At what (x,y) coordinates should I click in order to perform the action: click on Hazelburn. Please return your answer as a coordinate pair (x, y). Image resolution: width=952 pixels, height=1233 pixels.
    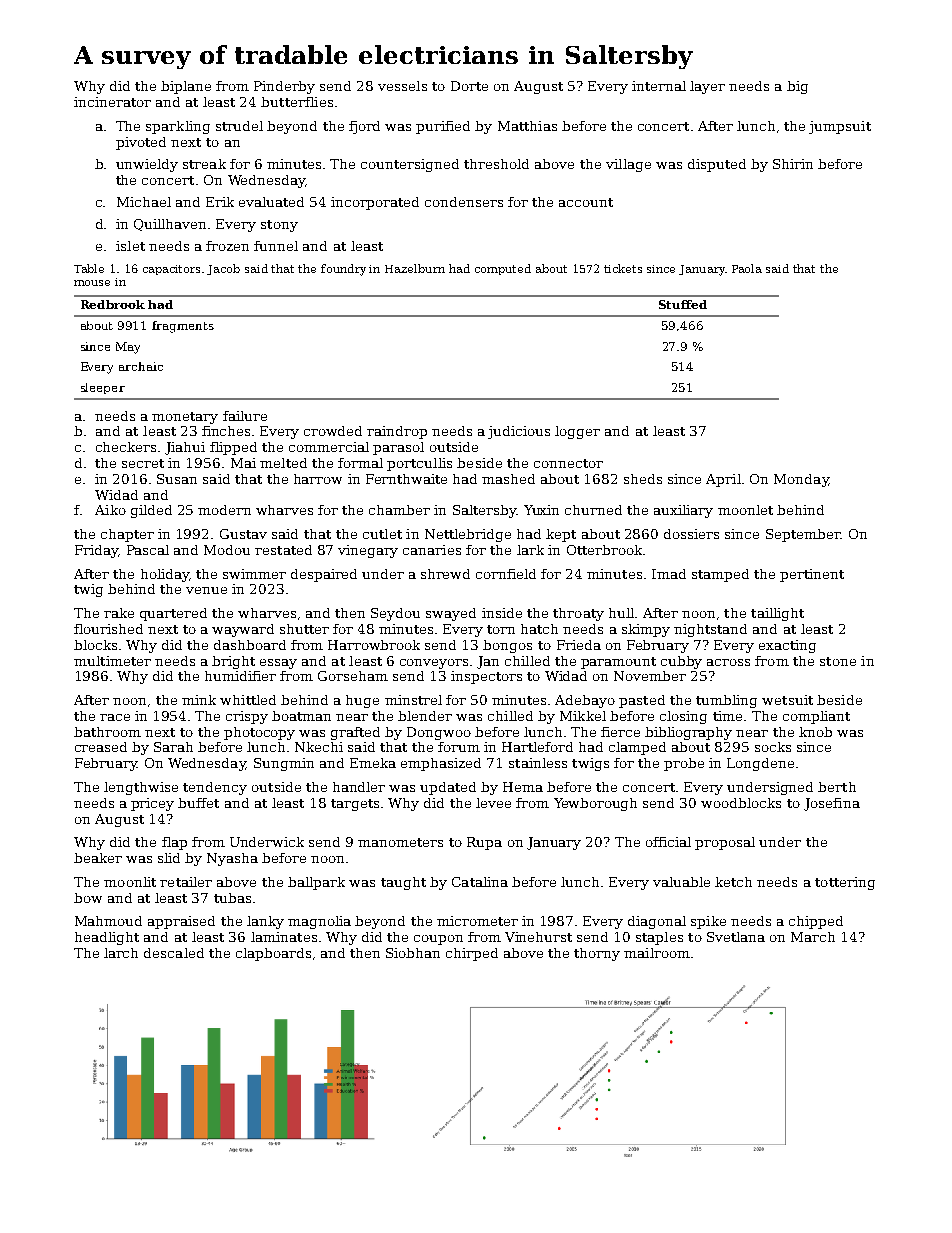
    Looking at the image, I should click on (415, 268).
